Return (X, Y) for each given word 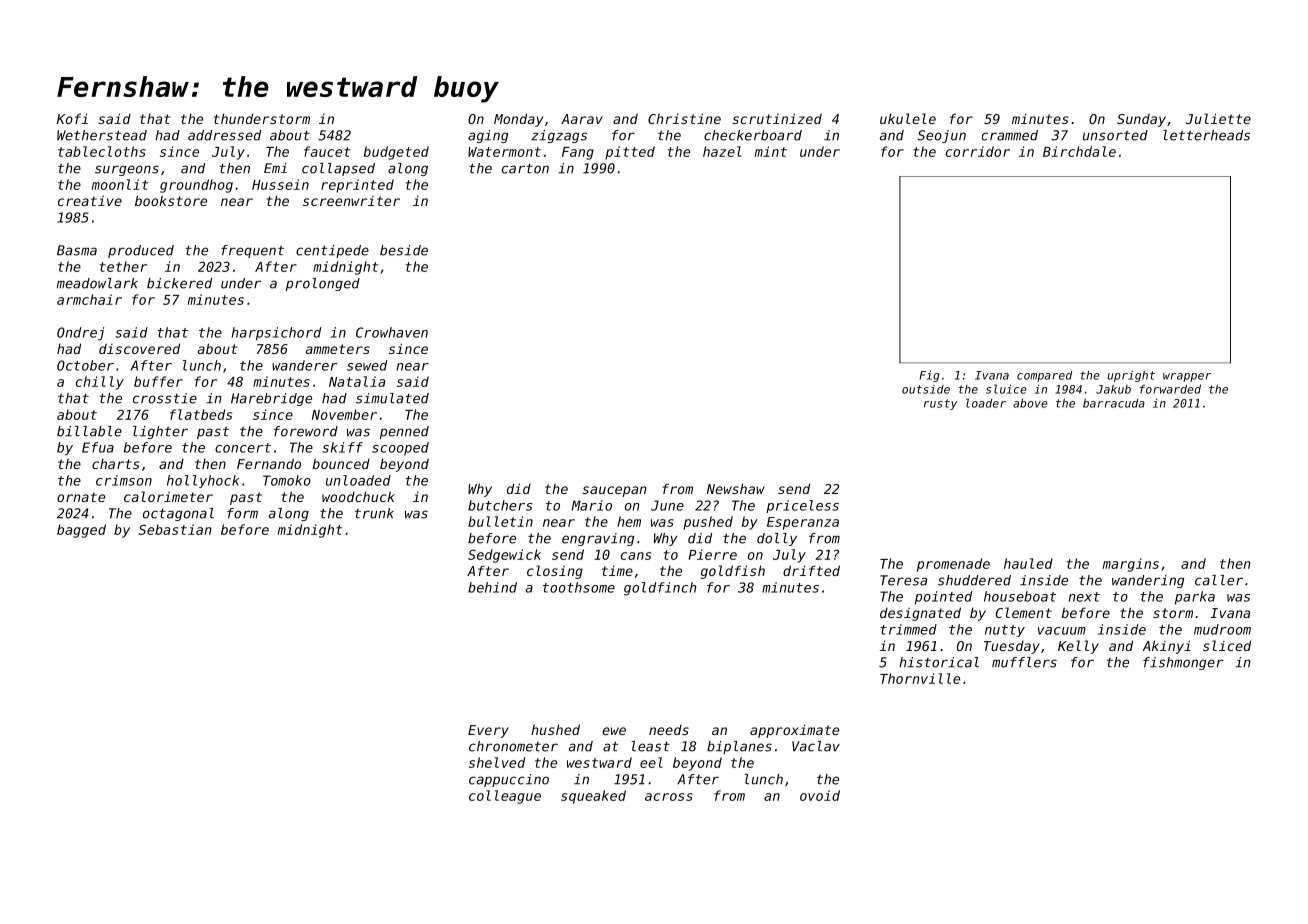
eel (651, 762)
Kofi (72, 118)
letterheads (1206, 135)
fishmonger (1183, 663)
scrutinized (777, 118)
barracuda (1114, 403)
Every (488, 731)
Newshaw (736, 488)
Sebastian (175, 529)
